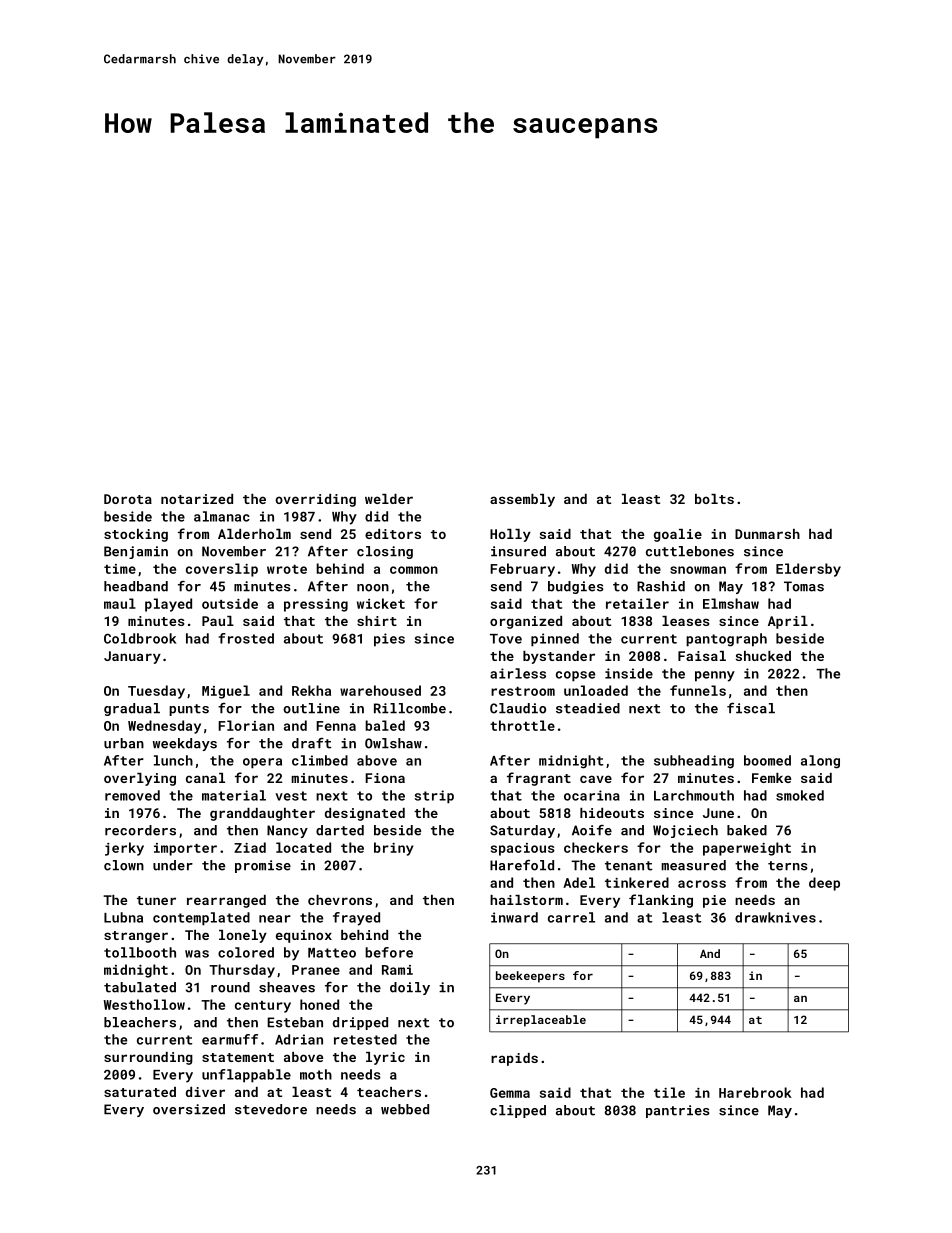 This screenshot has width=952, height=1233. Describe the element at coordinates (800, 795) in the screenshot. I see `smoked` at that location.
